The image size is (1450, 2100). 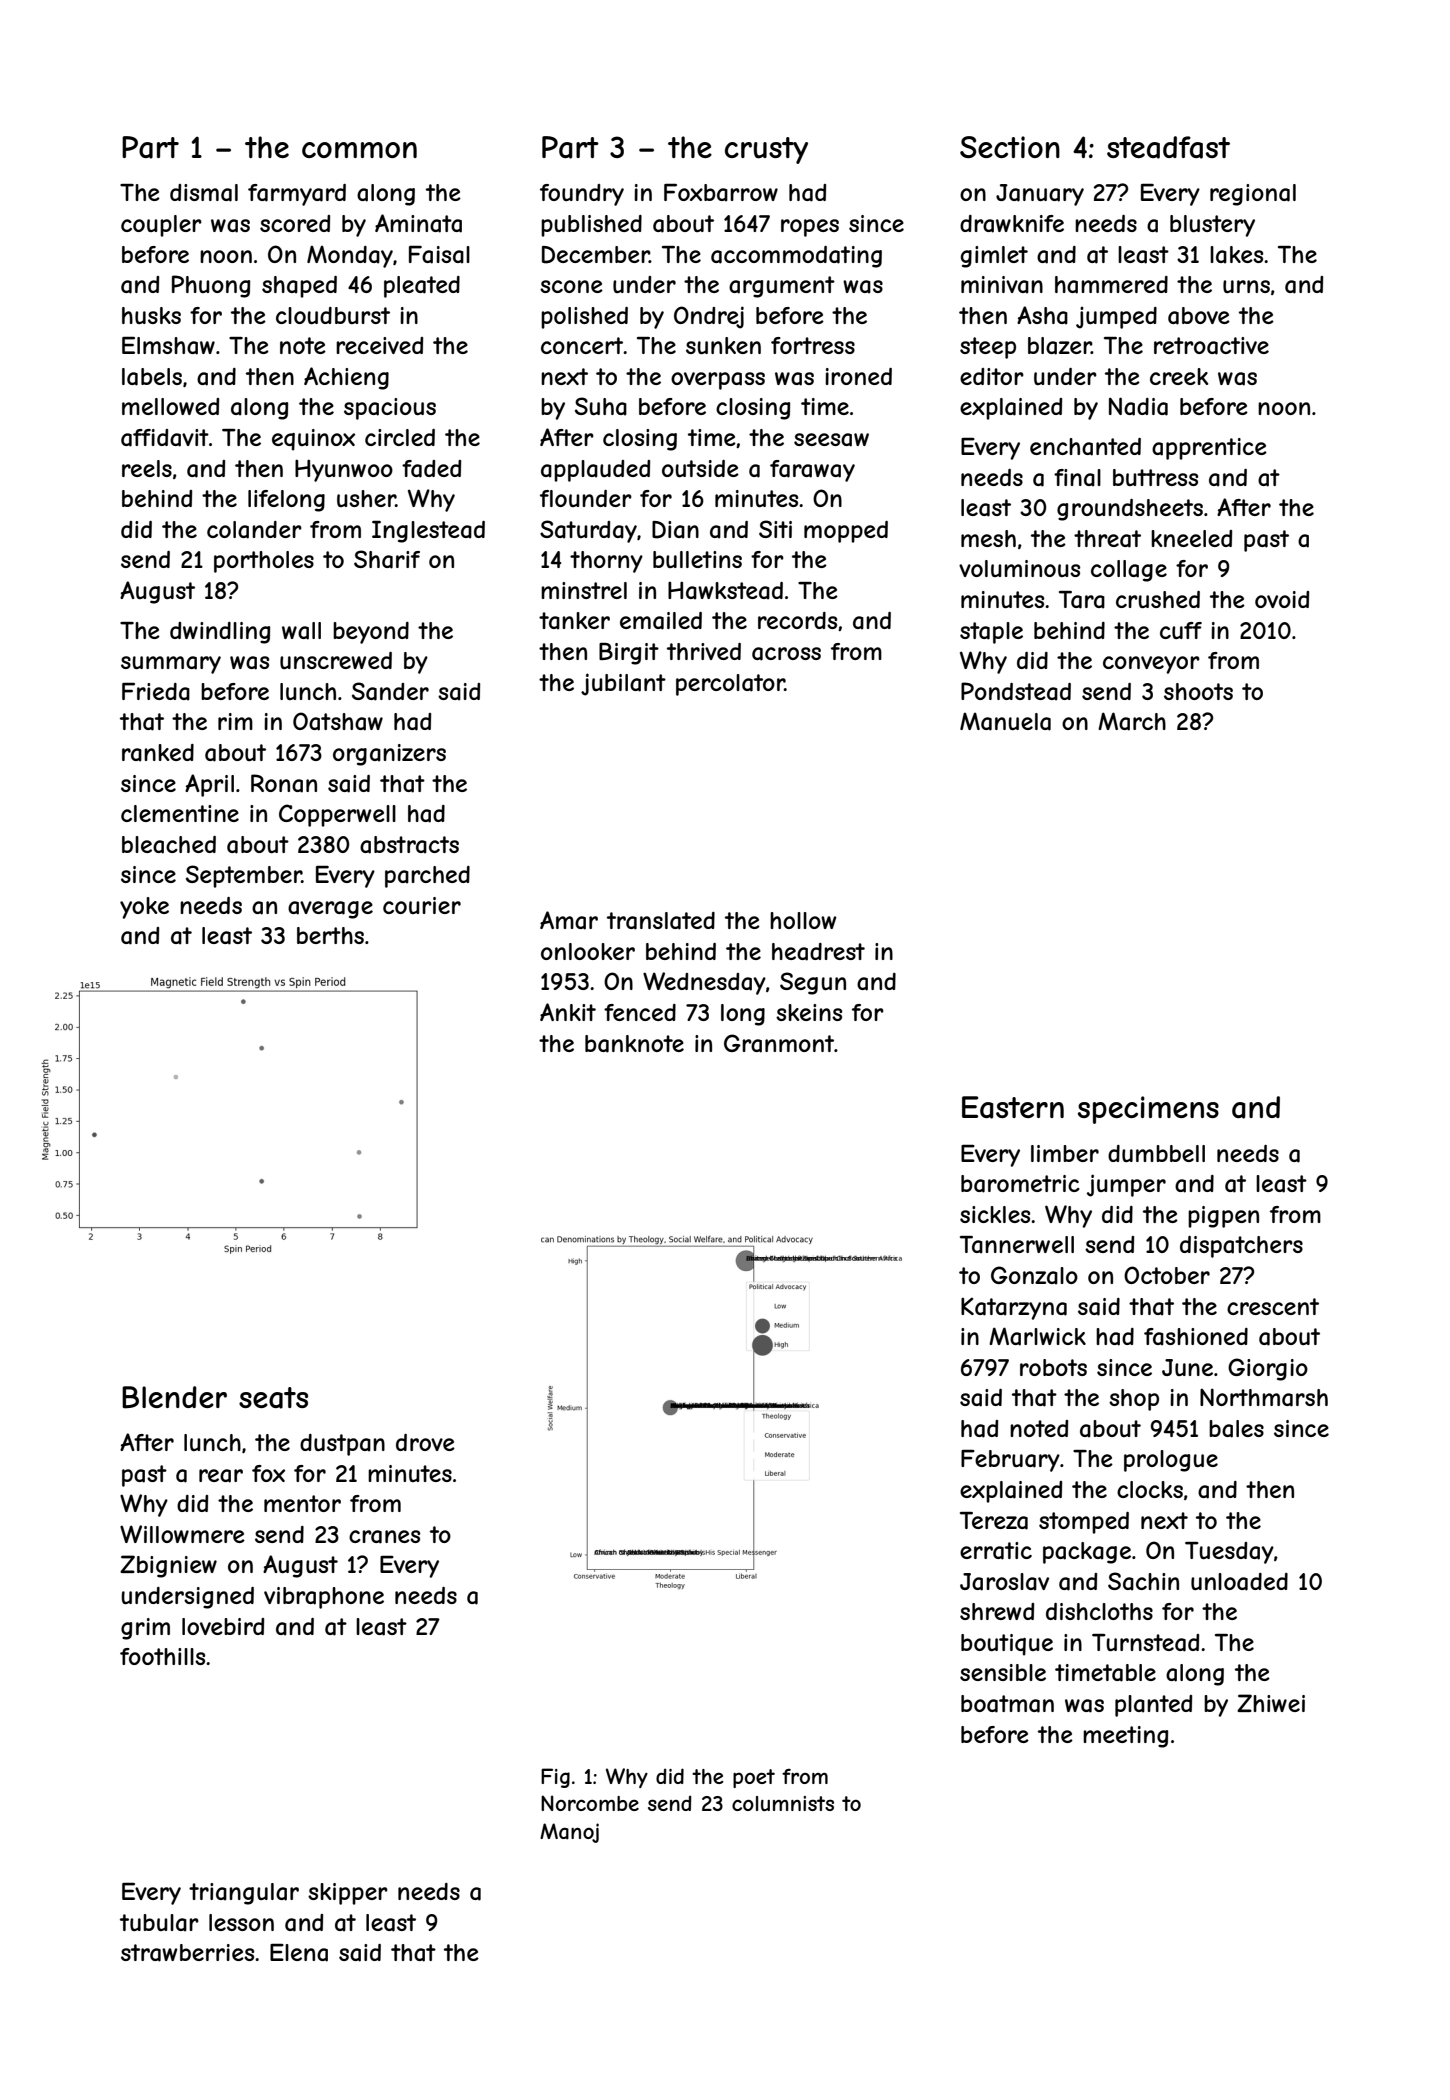 I want to click on skipper, so click(x=348, y=1894).
